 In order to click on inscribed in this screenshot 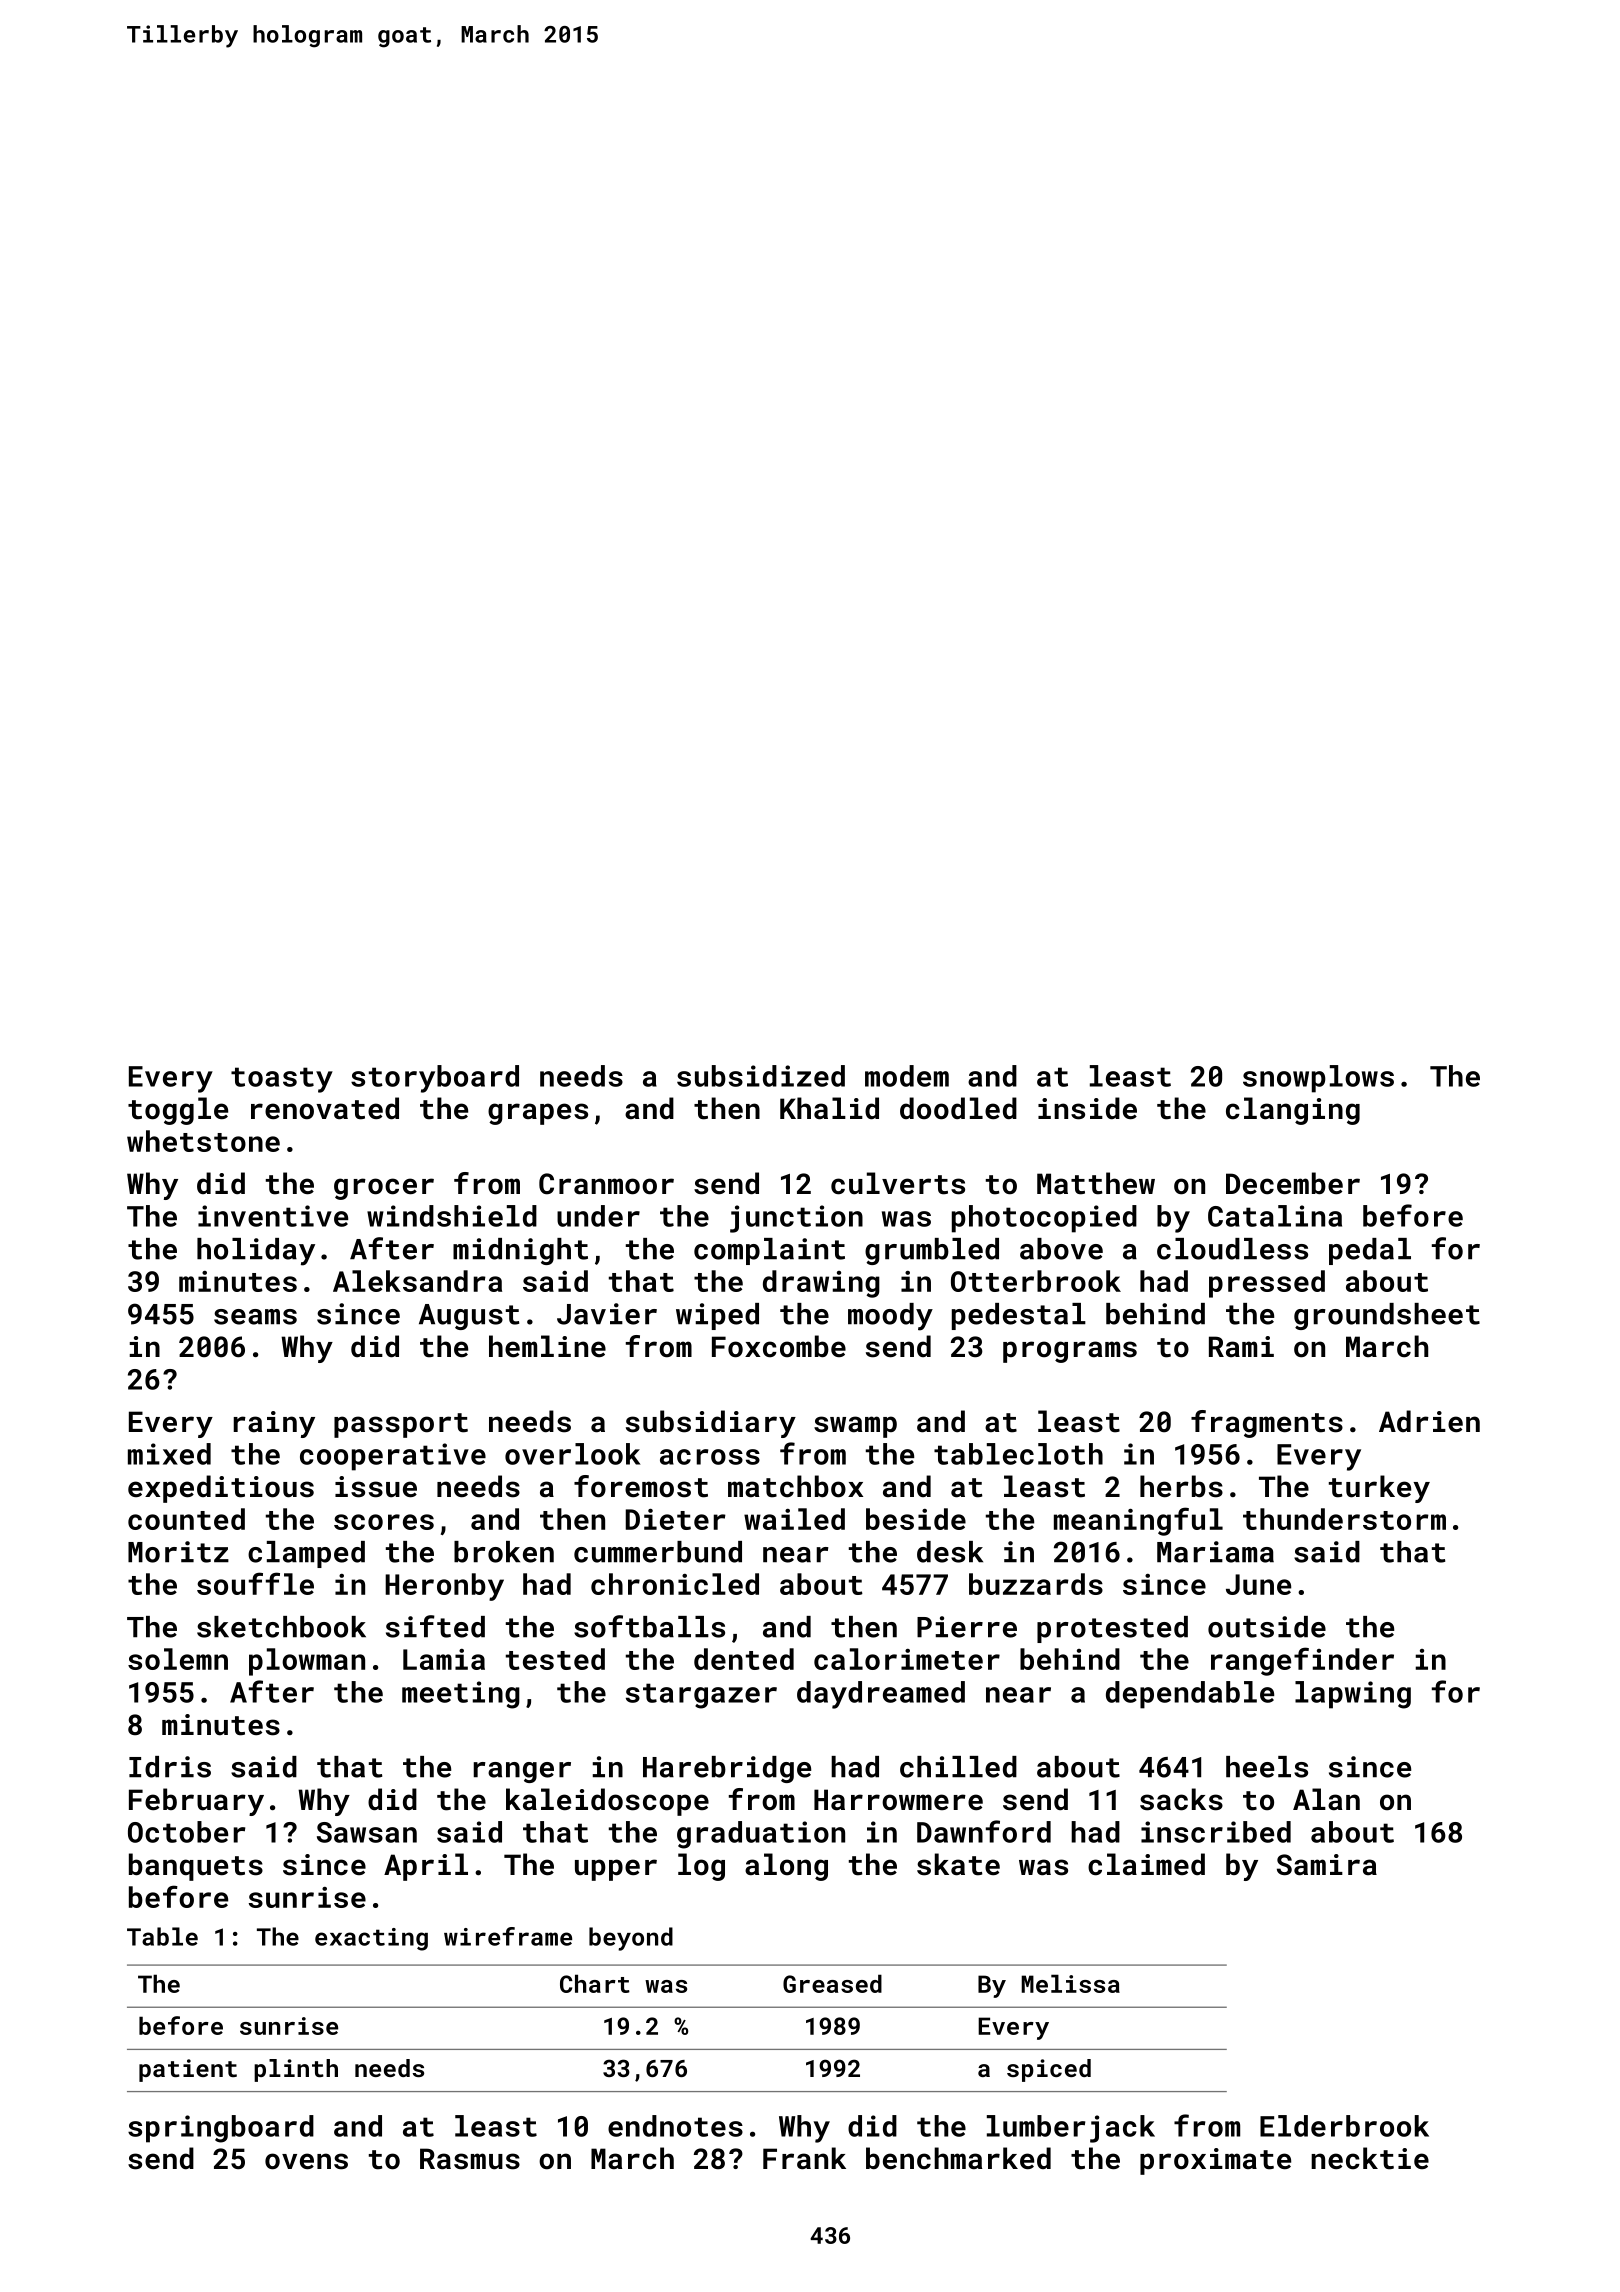, I will do `click(1216, 1832)`.
